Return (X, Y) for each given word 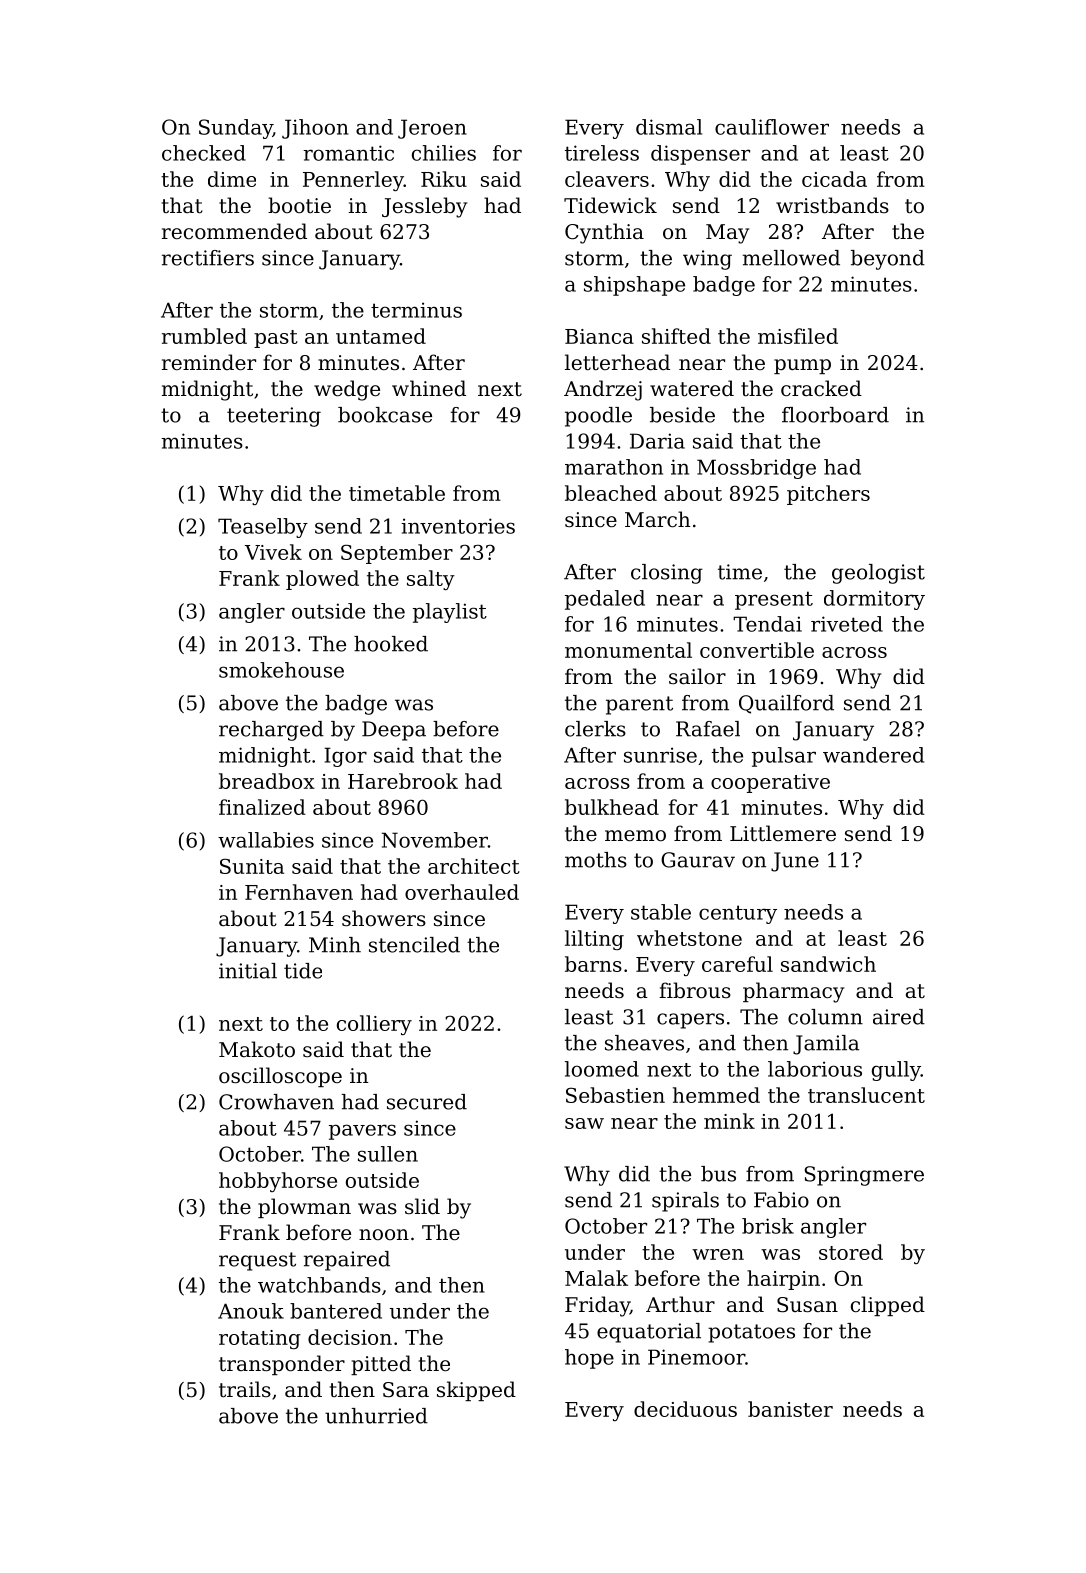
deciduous (685, 1409)
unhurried (376, 1416)
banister (790, 1409)
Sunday (236, 129)
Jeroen (432, 129)
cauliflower (772, 127)
